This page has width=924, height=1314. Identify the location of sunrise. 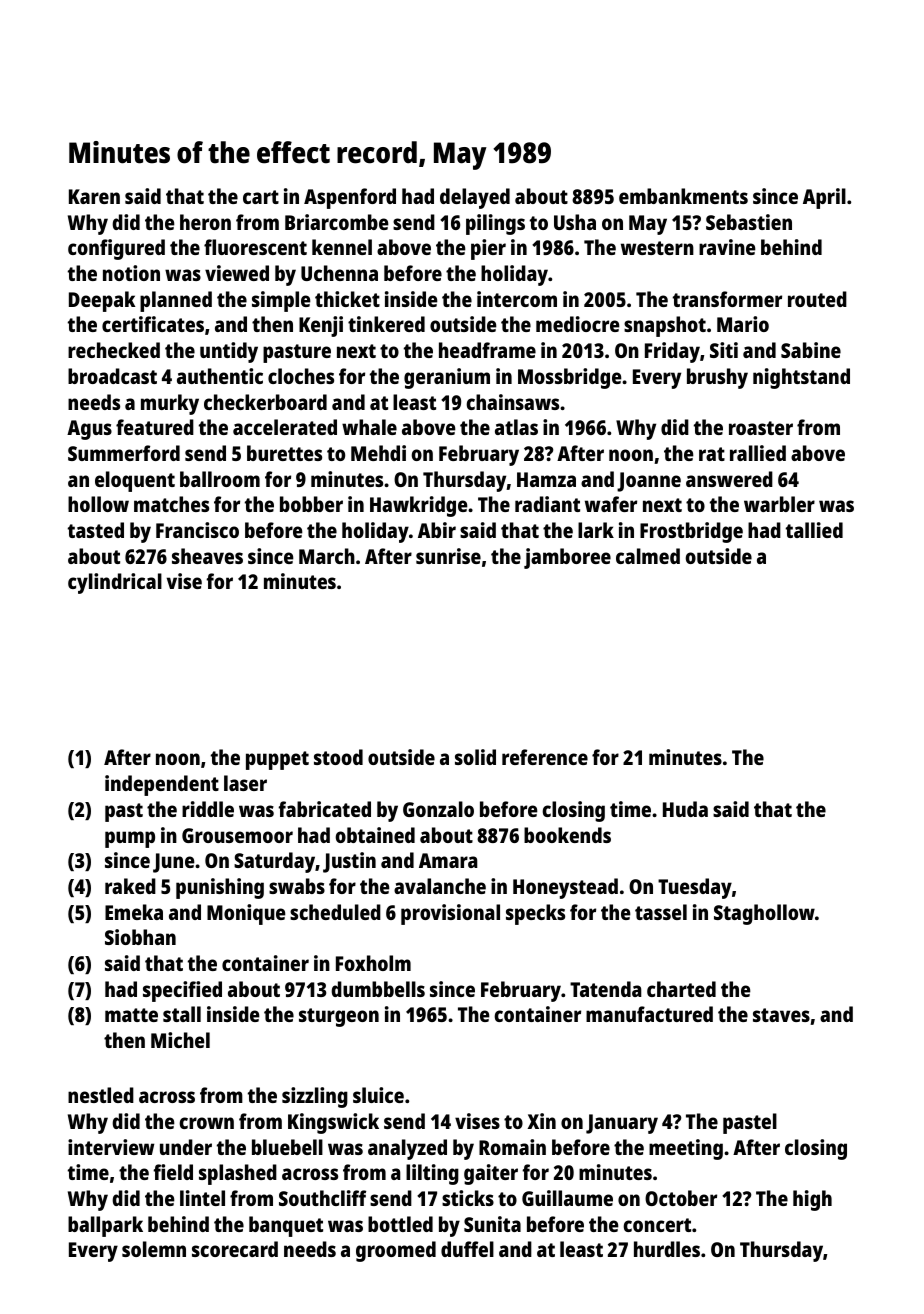
(448, 556).
